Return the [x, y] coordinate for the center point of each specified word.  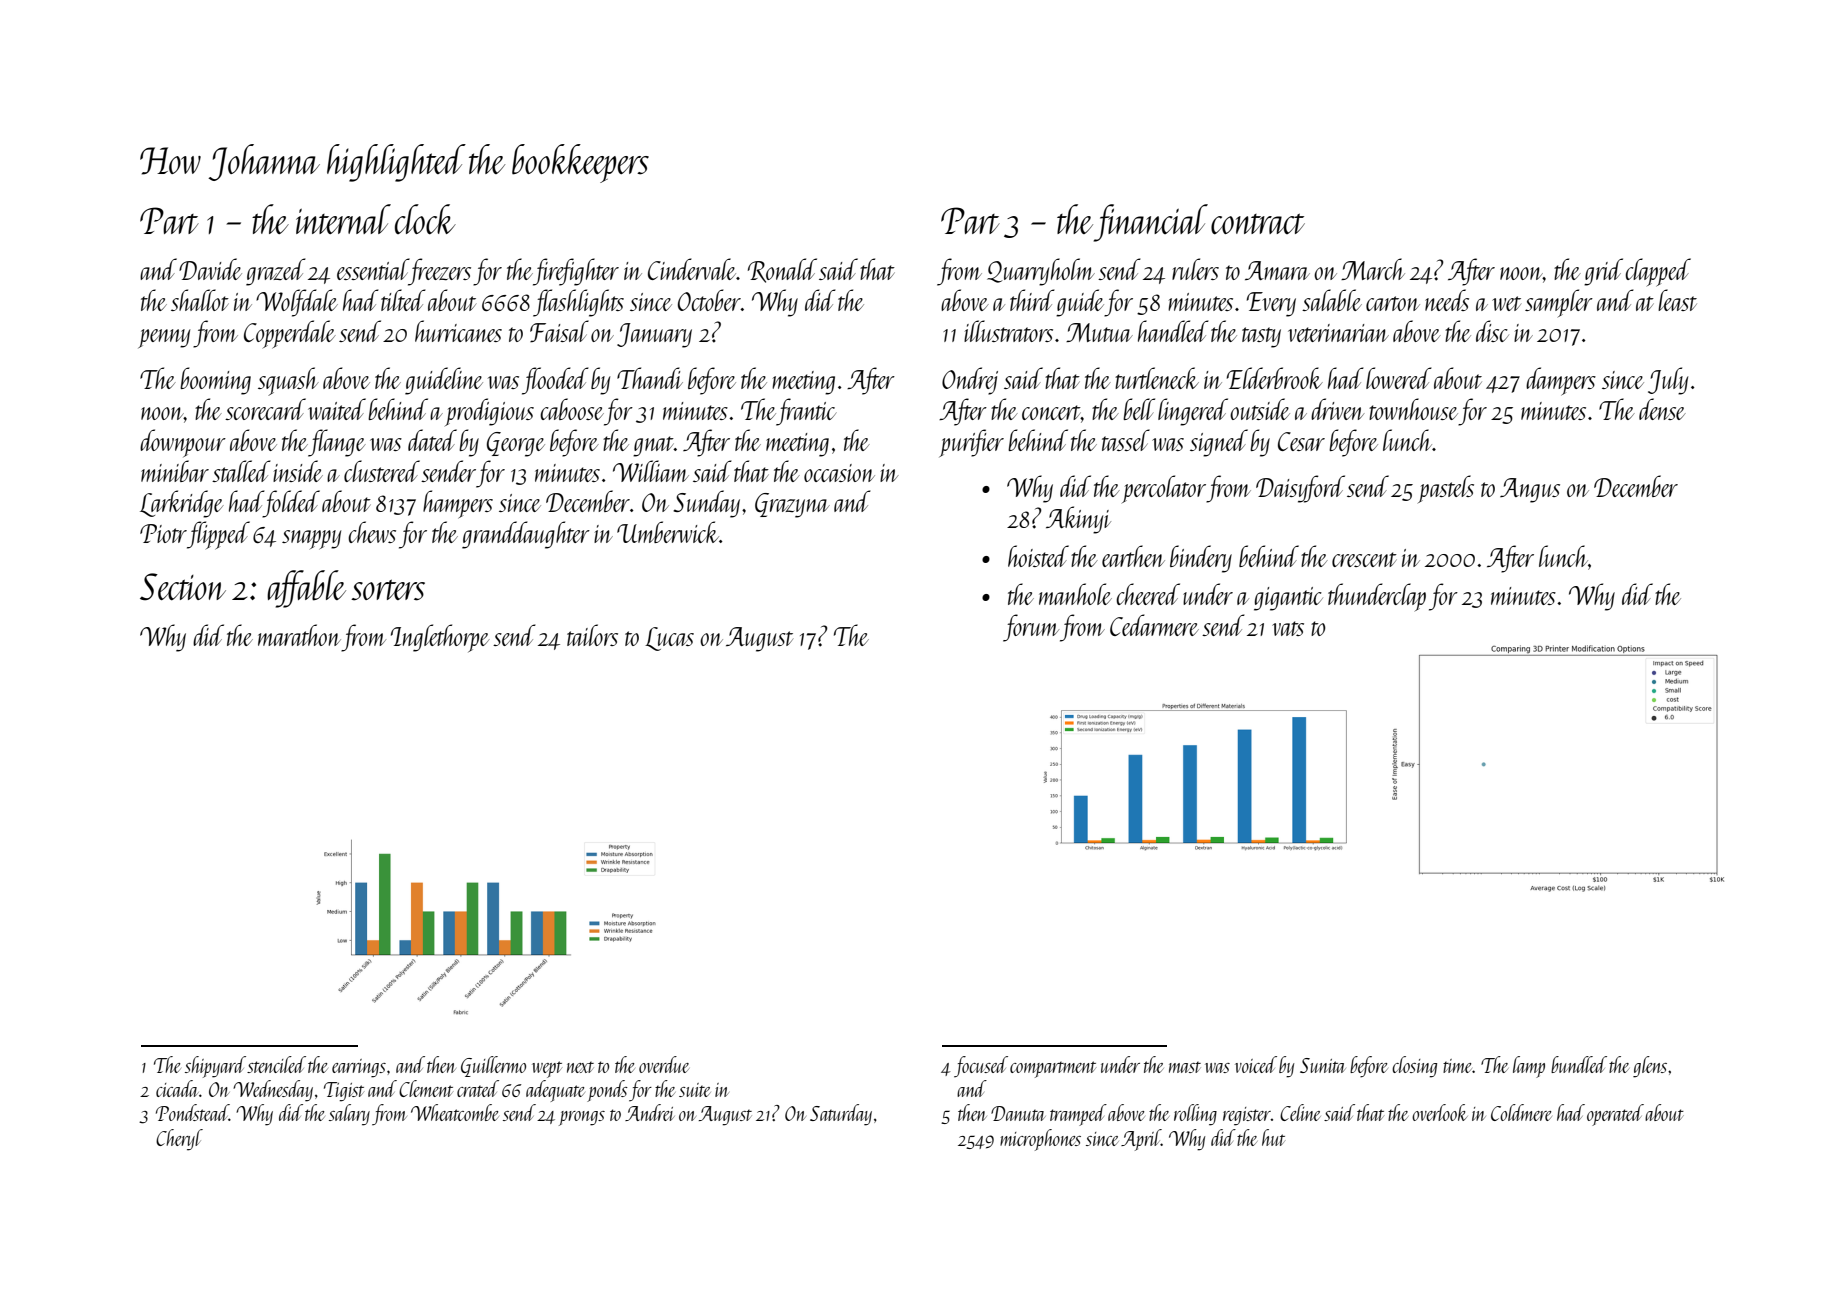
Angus [1530, 490]
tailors [592, 635]
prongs [582, 1118]
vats [1288, 628]
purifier [971, 443]
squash [288, 381]
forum [1031, 628]
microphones [1040, 1140]
